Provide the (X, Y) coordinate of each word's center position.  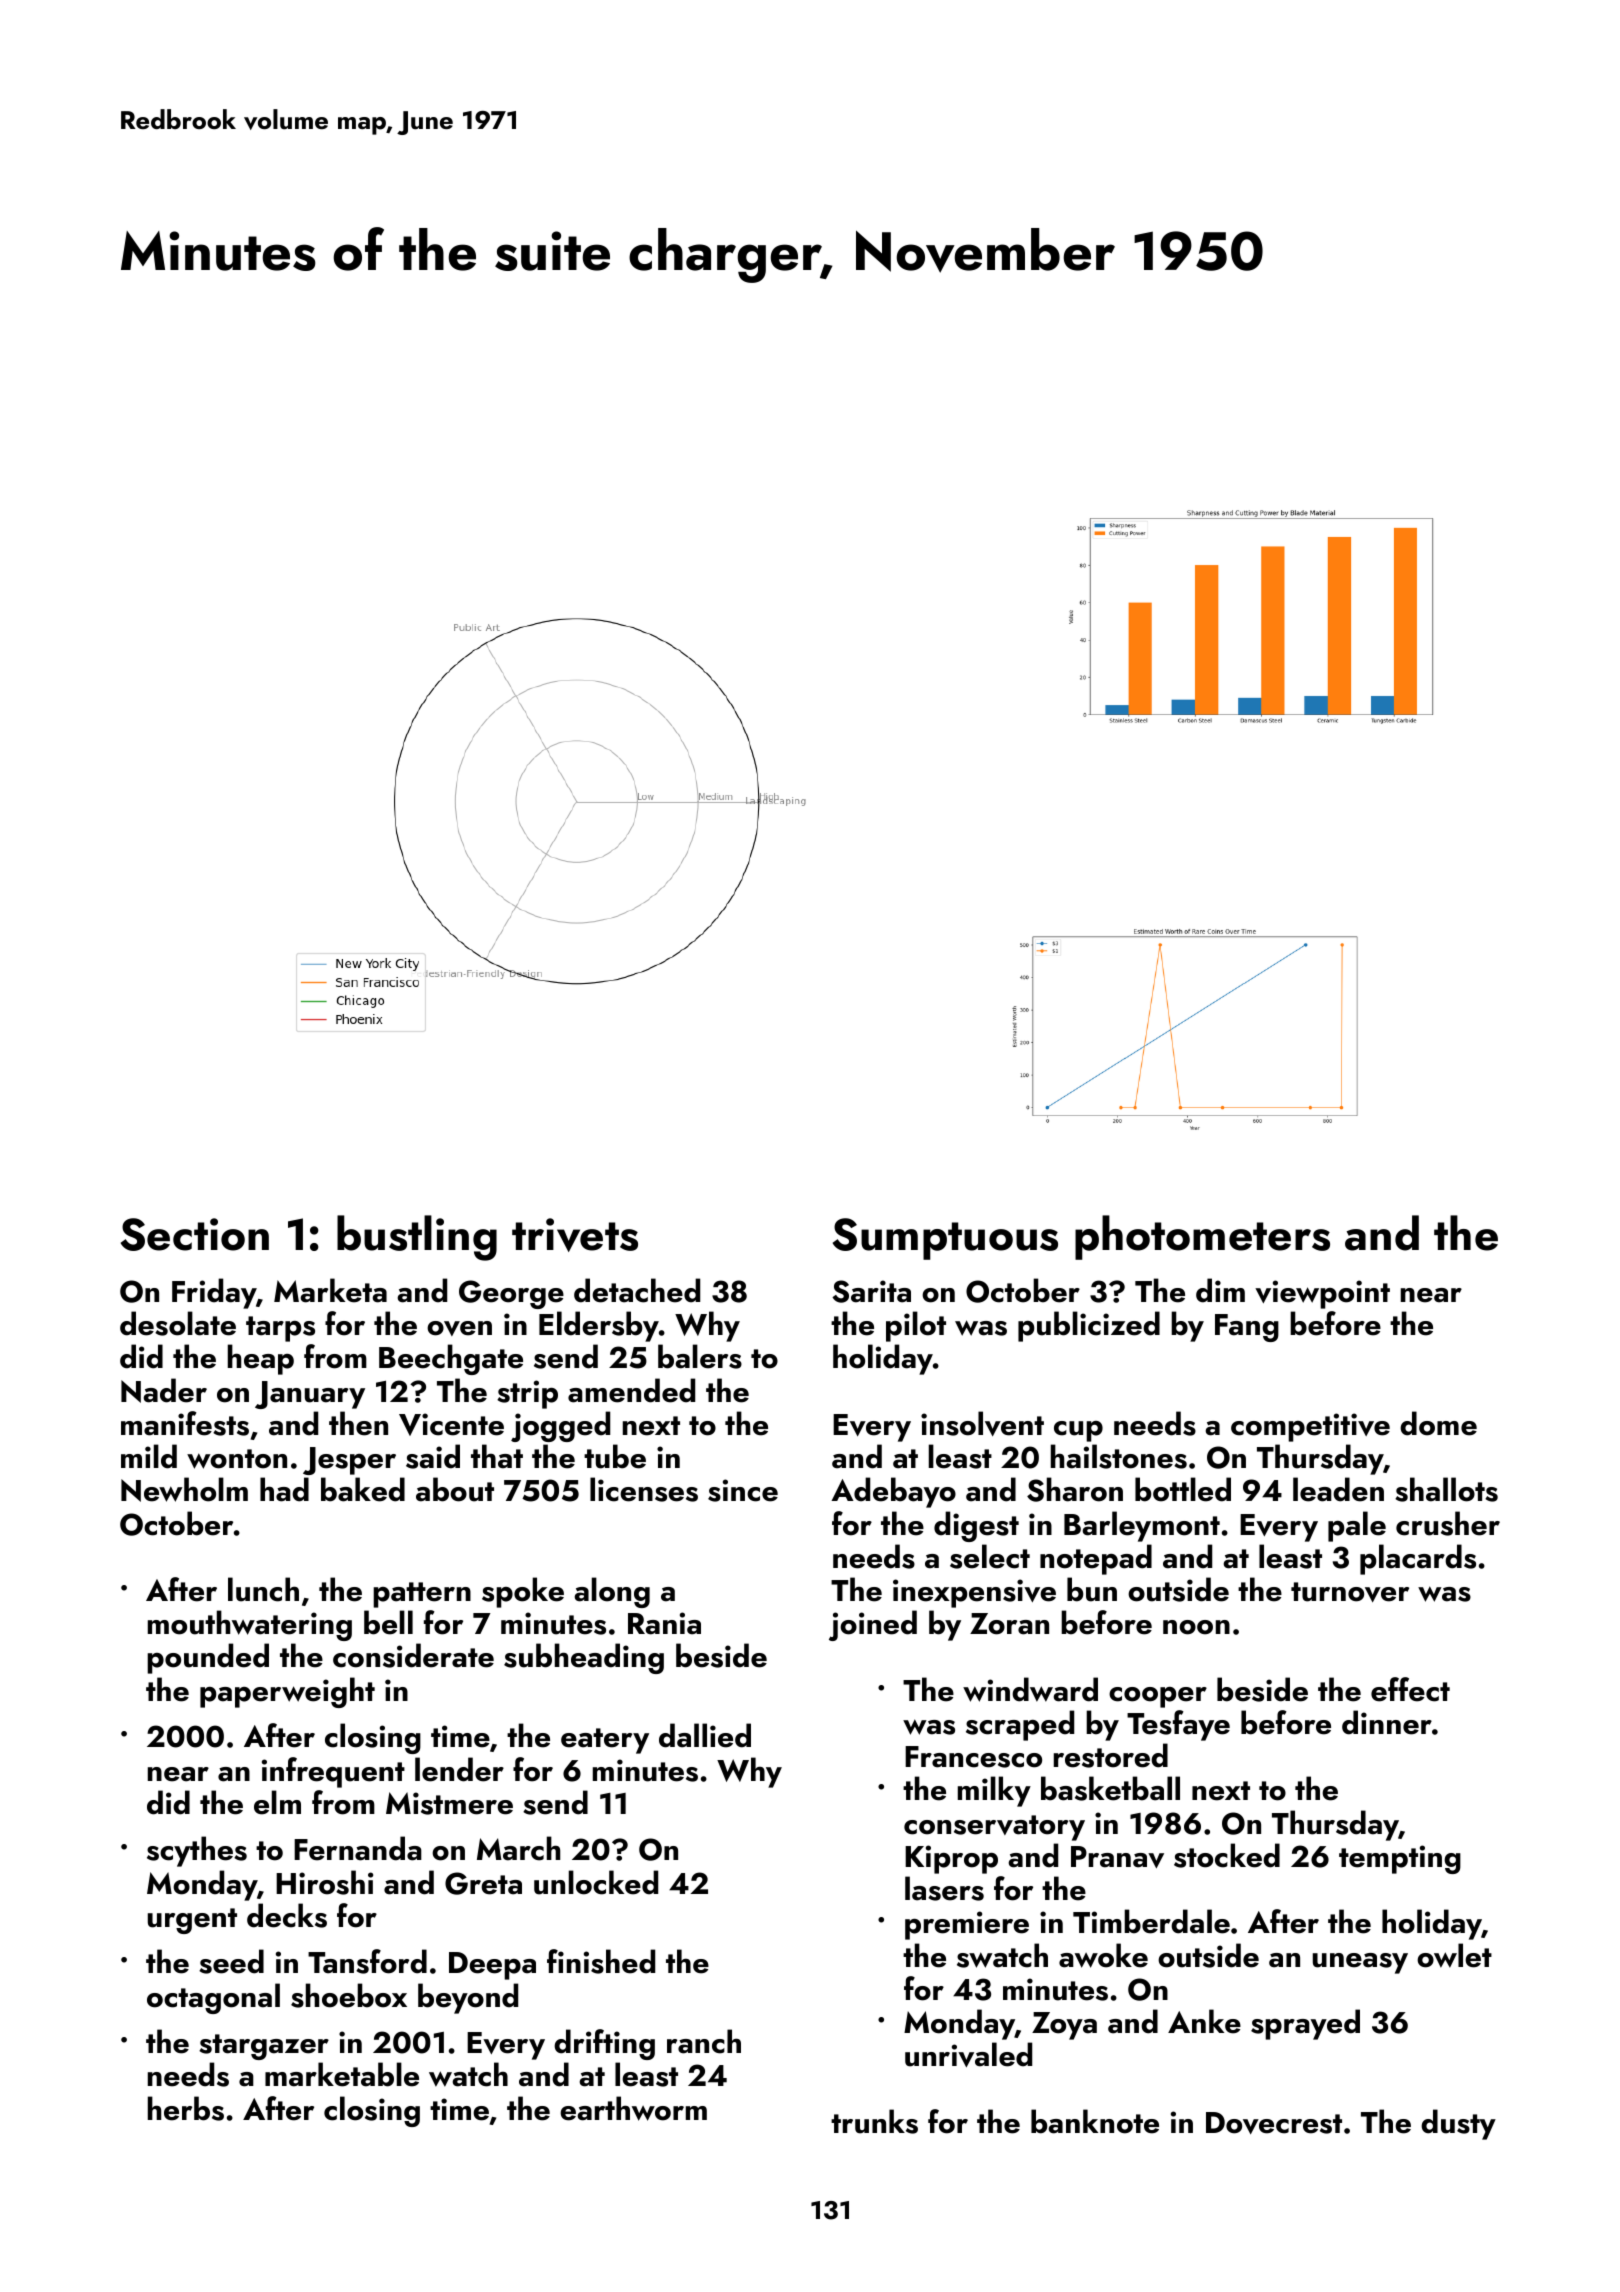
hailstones (1119, 1456)
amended (631, 1390)
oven (459, 1328)
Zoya (1064, 2026)
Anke (1204, 2021)
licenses (644, 1489)
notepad (1096, 1559)
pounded (208, 1658)
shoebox (349, 1995)
